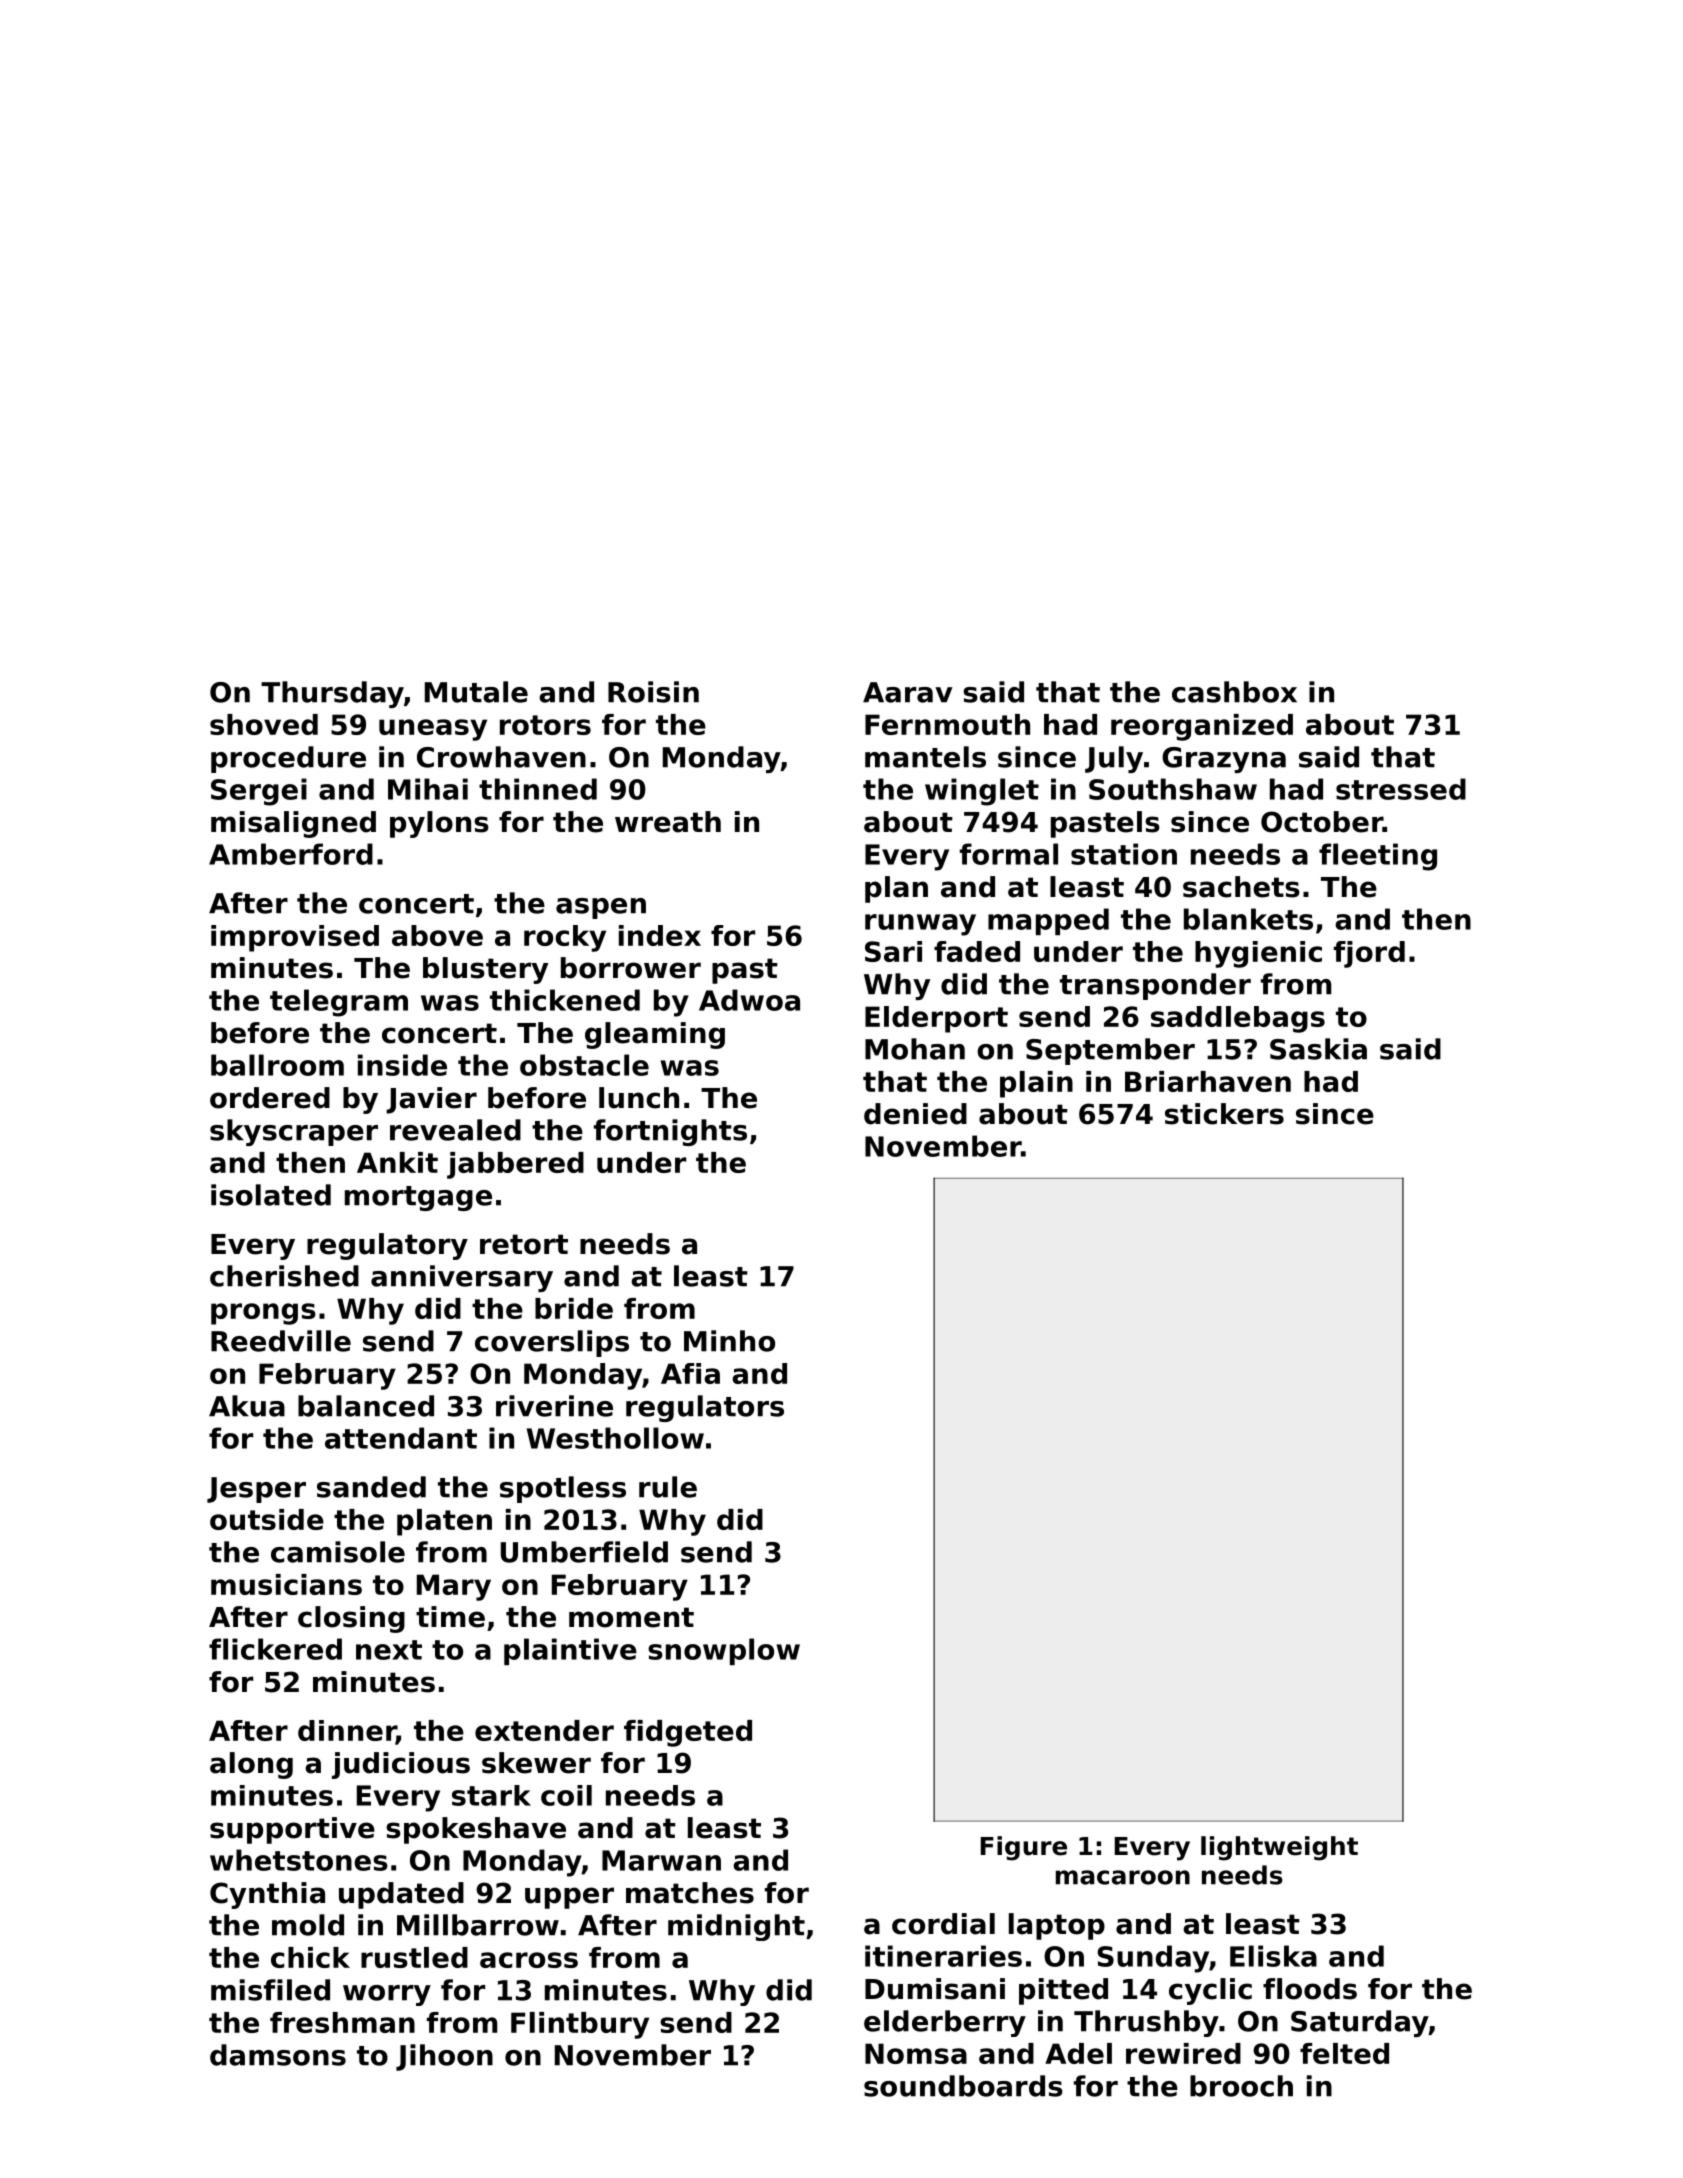 This screenshot has width=1683, height=2178. I want to click on inside, so click(402, 1065).
